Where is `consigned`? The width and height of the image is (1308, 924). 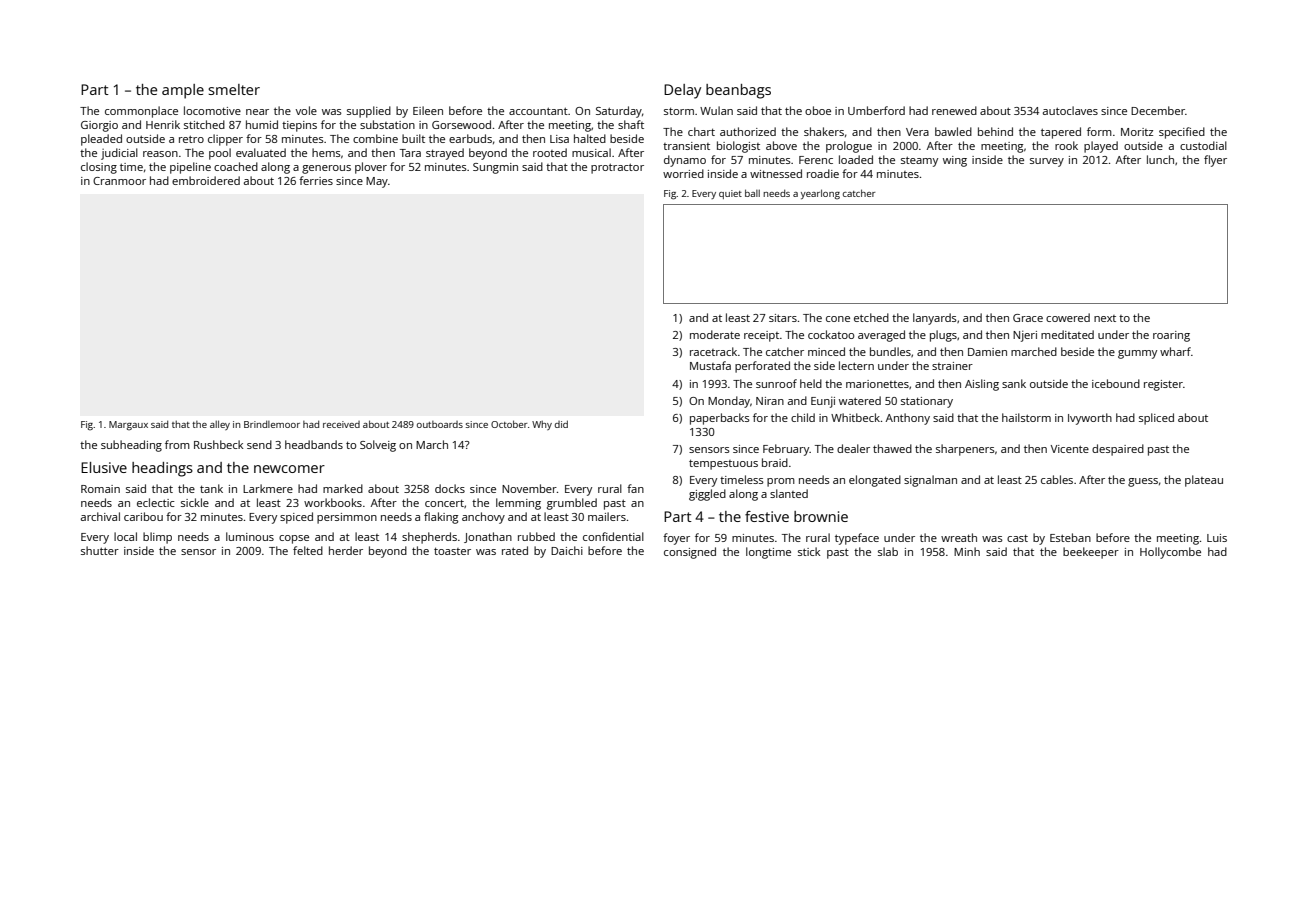
consigned is located at coordinates (690, 553).
